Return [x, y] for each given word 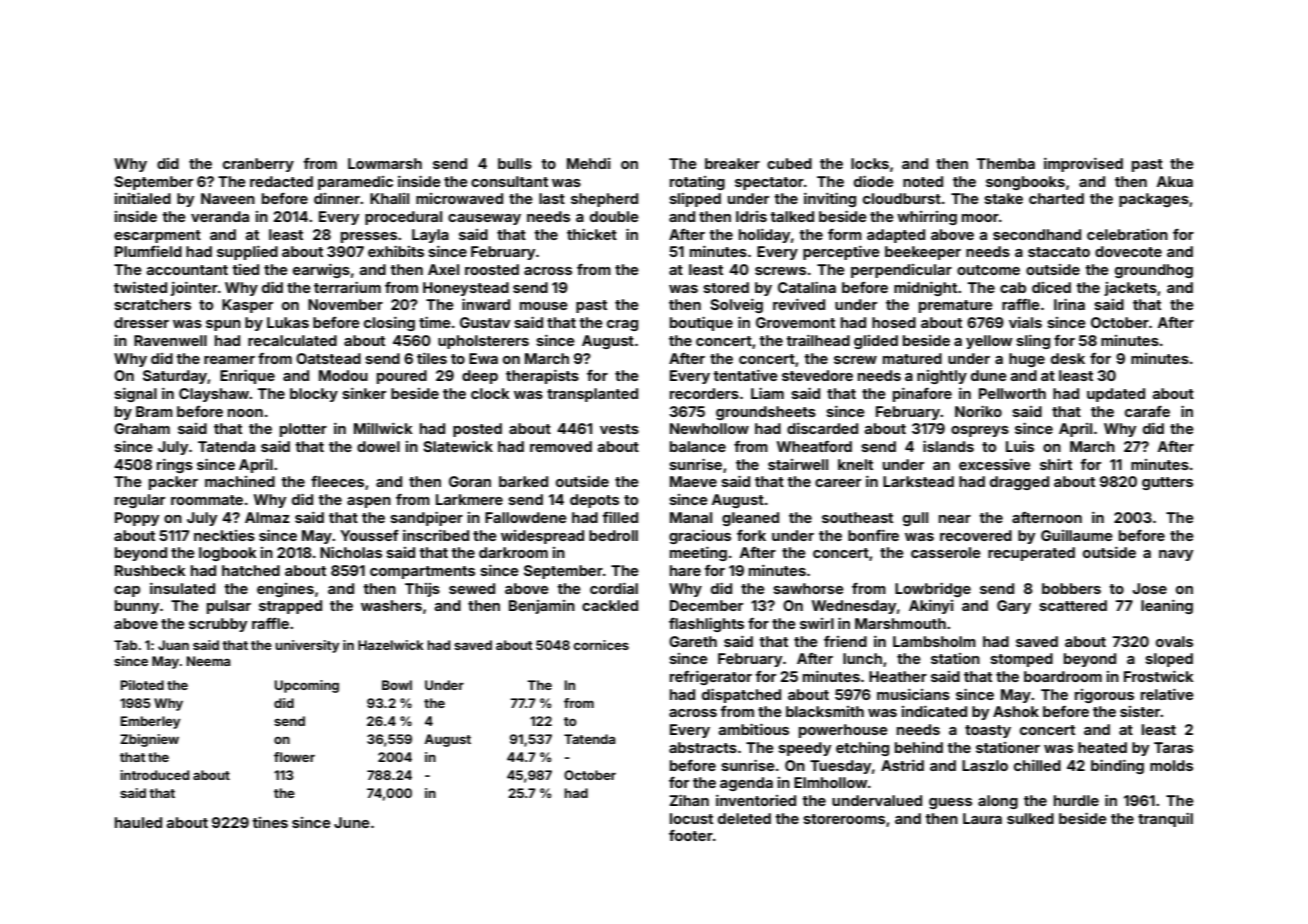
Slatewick [458, 446]
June [352, 822]
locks [870, 163]
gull [915, 519]
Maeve [693, 481]
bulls [515, 163]
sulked [1030, 818]
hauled [138, 822]
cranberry [258, 165]
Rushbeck [150, 570]
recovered [976, 535]
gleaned [750, 519]
